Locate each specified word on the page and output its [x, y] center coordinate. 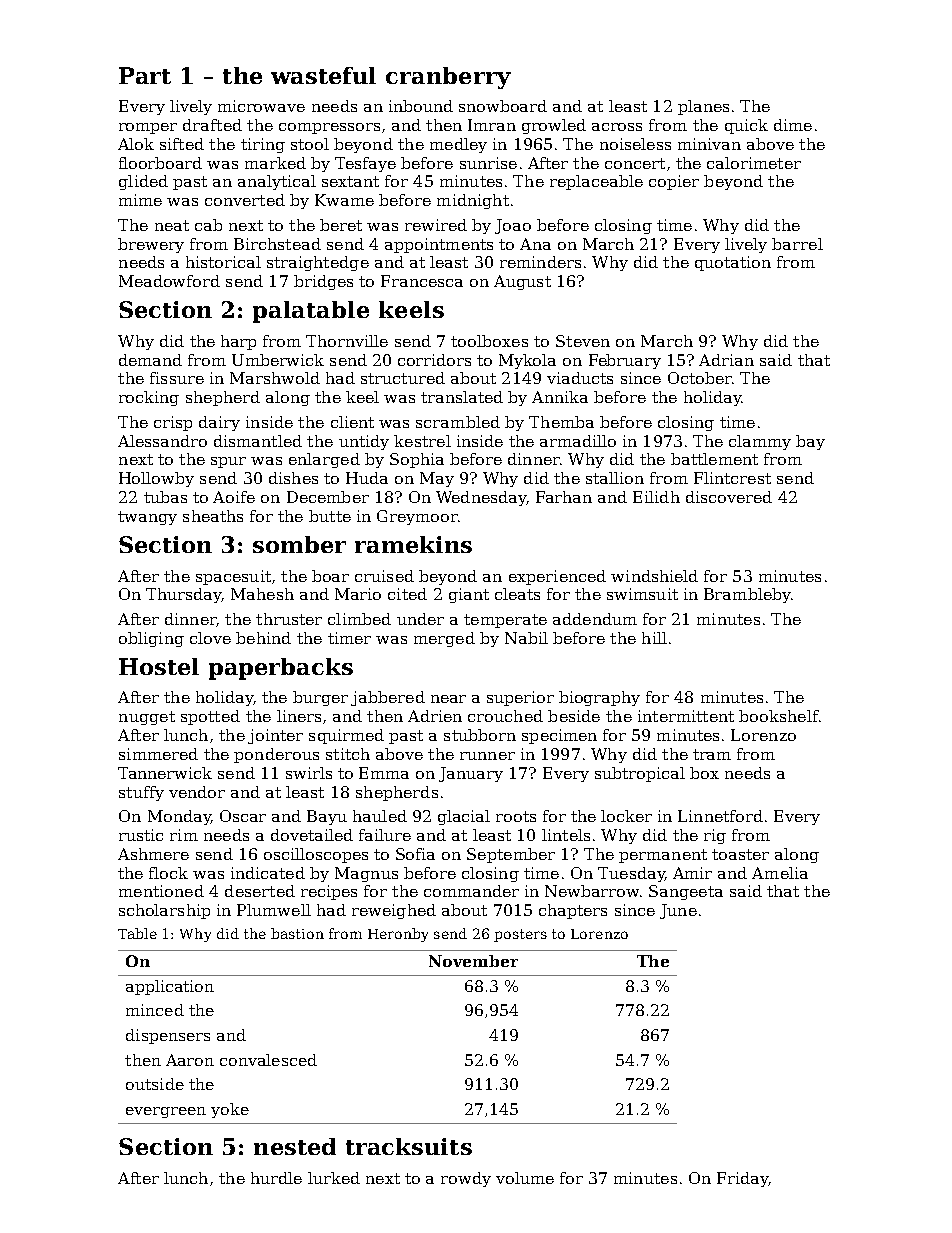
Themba [561, 422]
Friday [742, 1179]
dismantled [258, 441]
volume [525, 1178]
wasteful [323, 75]
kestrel [422, 441]
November [473, 961]
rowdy [466, 1179]
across [617, 127]
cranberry [448, 78]
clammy [760, 442]
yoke [230, 1110]
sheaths [213, 516]
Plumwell [274, 910]
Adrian [726, 360]
